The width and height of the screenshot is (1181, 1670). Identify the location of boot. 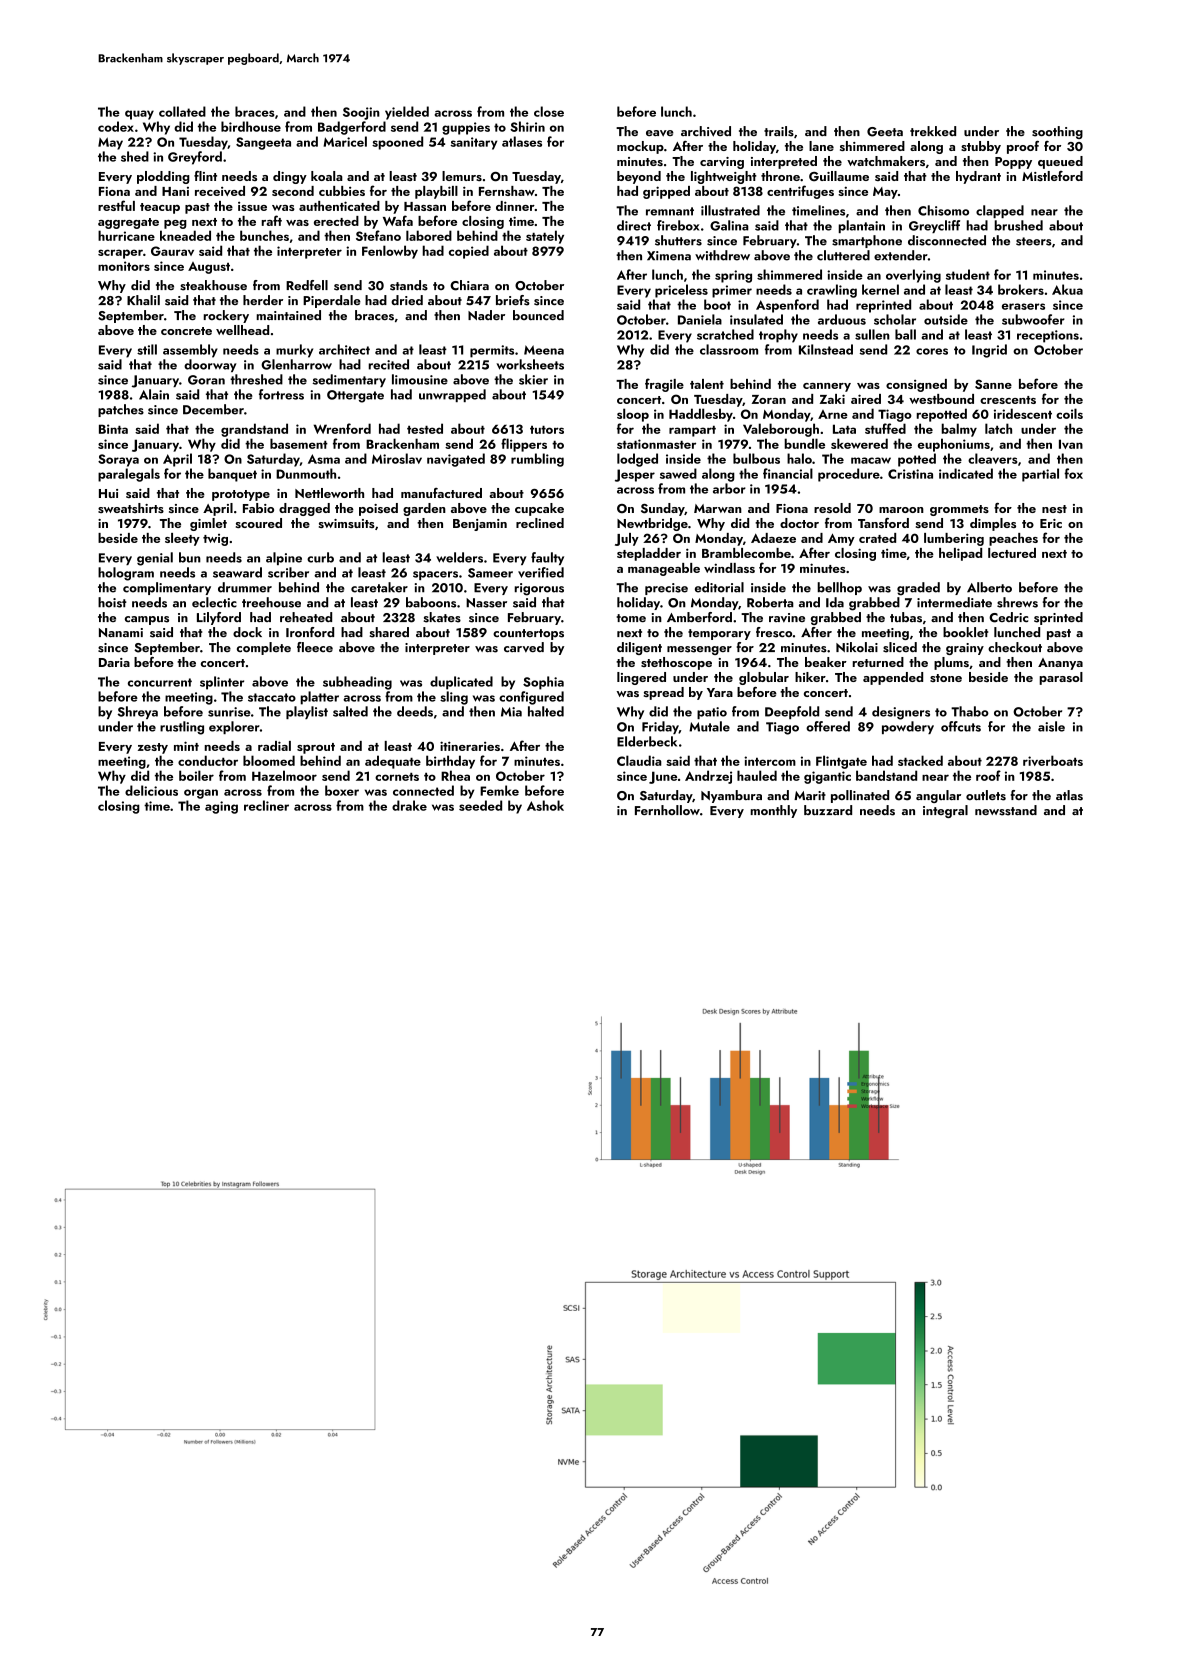
(717, 304).
